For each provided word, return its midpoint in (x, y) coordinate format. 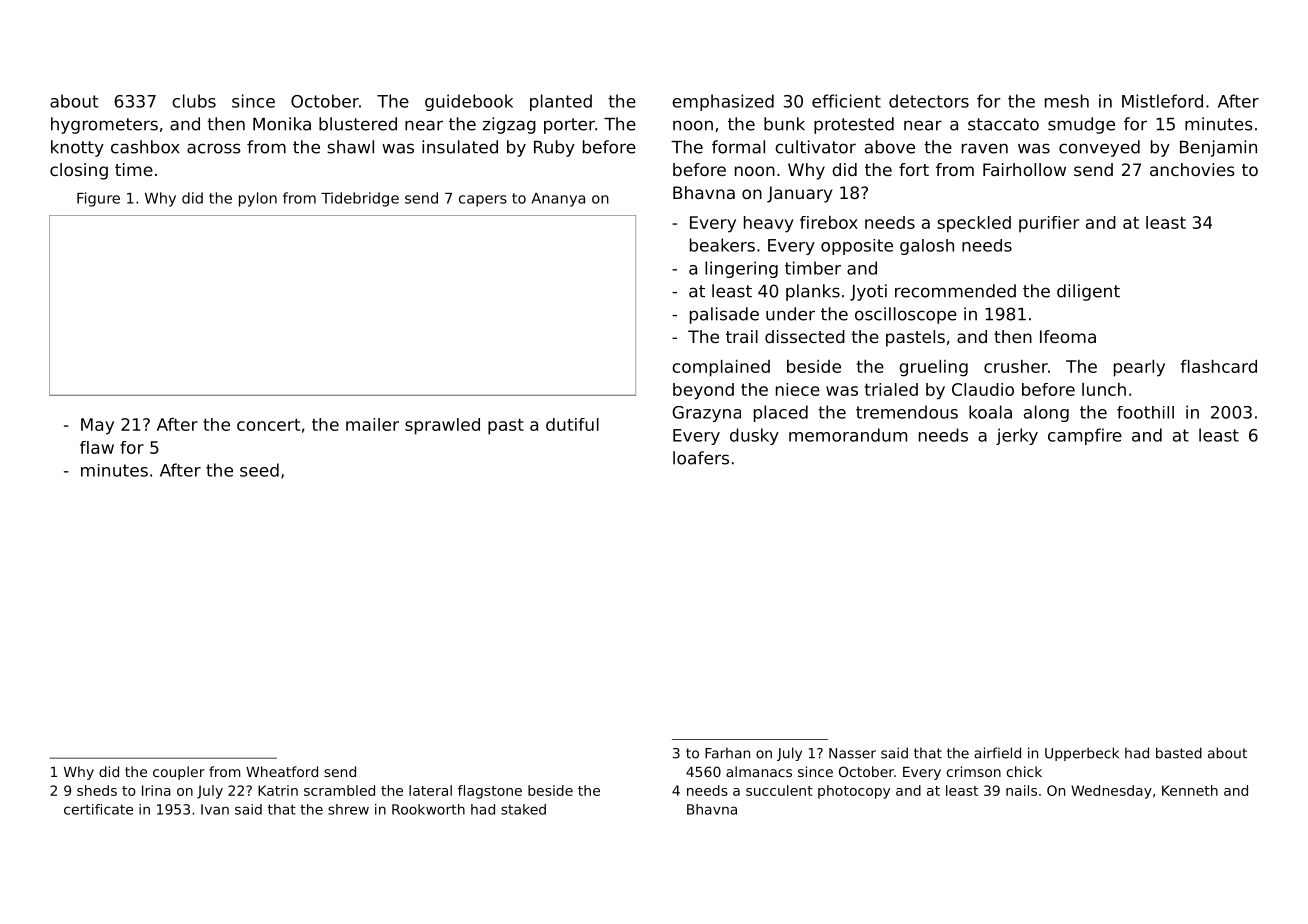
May (97, 426)
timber (813, 268)
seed (259, 470)
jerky (1017, 436)
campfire (1085, 436)
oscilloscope (906, 315)
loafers (701, 458)
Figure (98, 199)
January (800, 194)
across (214, 148)
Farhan (727, 753)
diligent (1088, 292)
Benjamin (1218, 148)
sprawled (442, 426)
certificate (98, 809)
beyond (703, 391)
